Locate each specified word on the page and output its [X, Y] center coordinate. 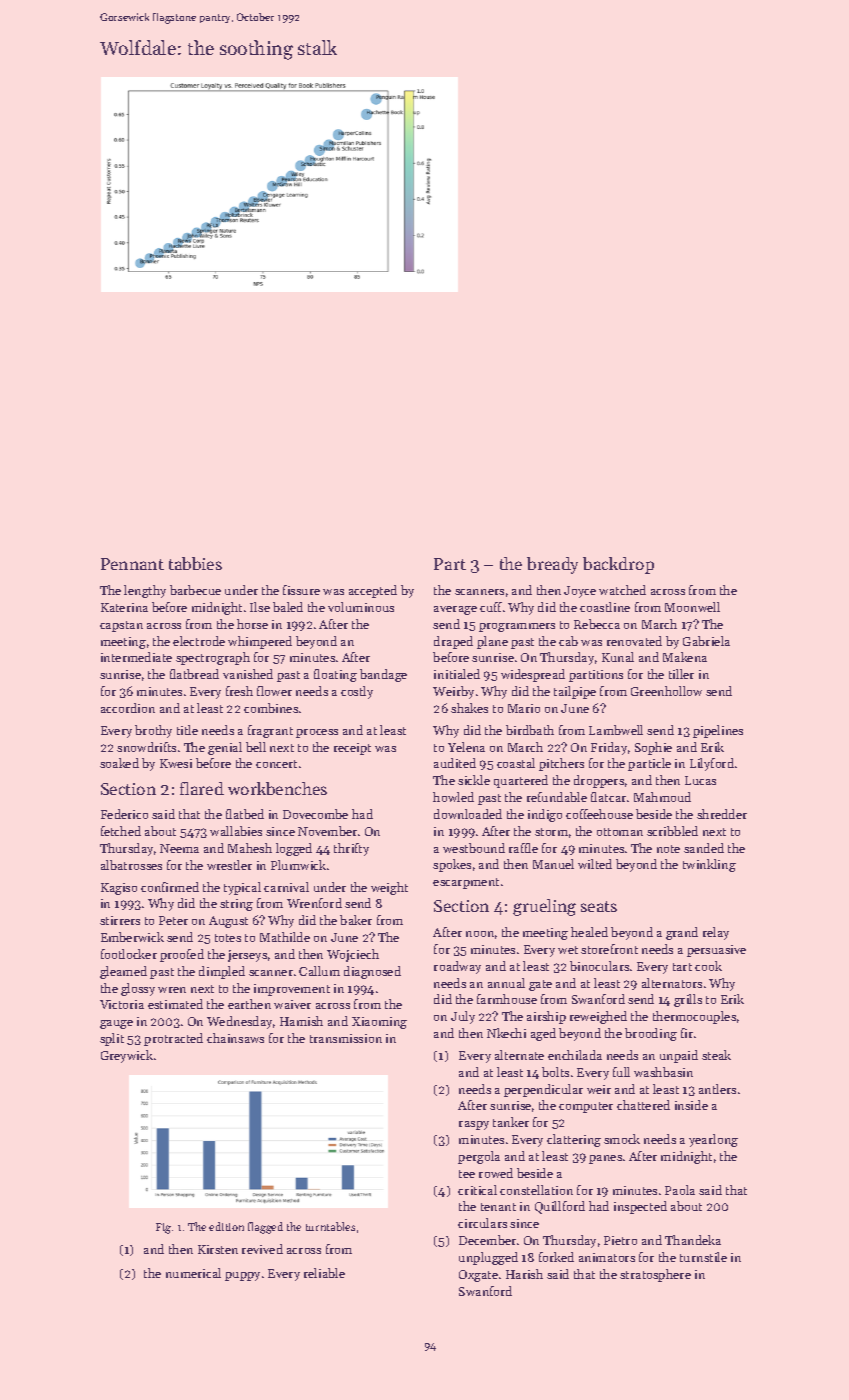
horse [252, 624]
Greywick [127, 1056]
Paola [680, 1190]
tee [467, 1174]
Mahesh [250, 848]
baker [356, 920]
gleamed [123, 972]
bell [256, 747]
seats [599, 906]
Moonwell [692, 607]
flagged [265, 1228]
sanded [704, 848]
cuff [491, 607]
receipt [352, 749]
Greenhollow [666, 691]
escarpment [466, 883]
